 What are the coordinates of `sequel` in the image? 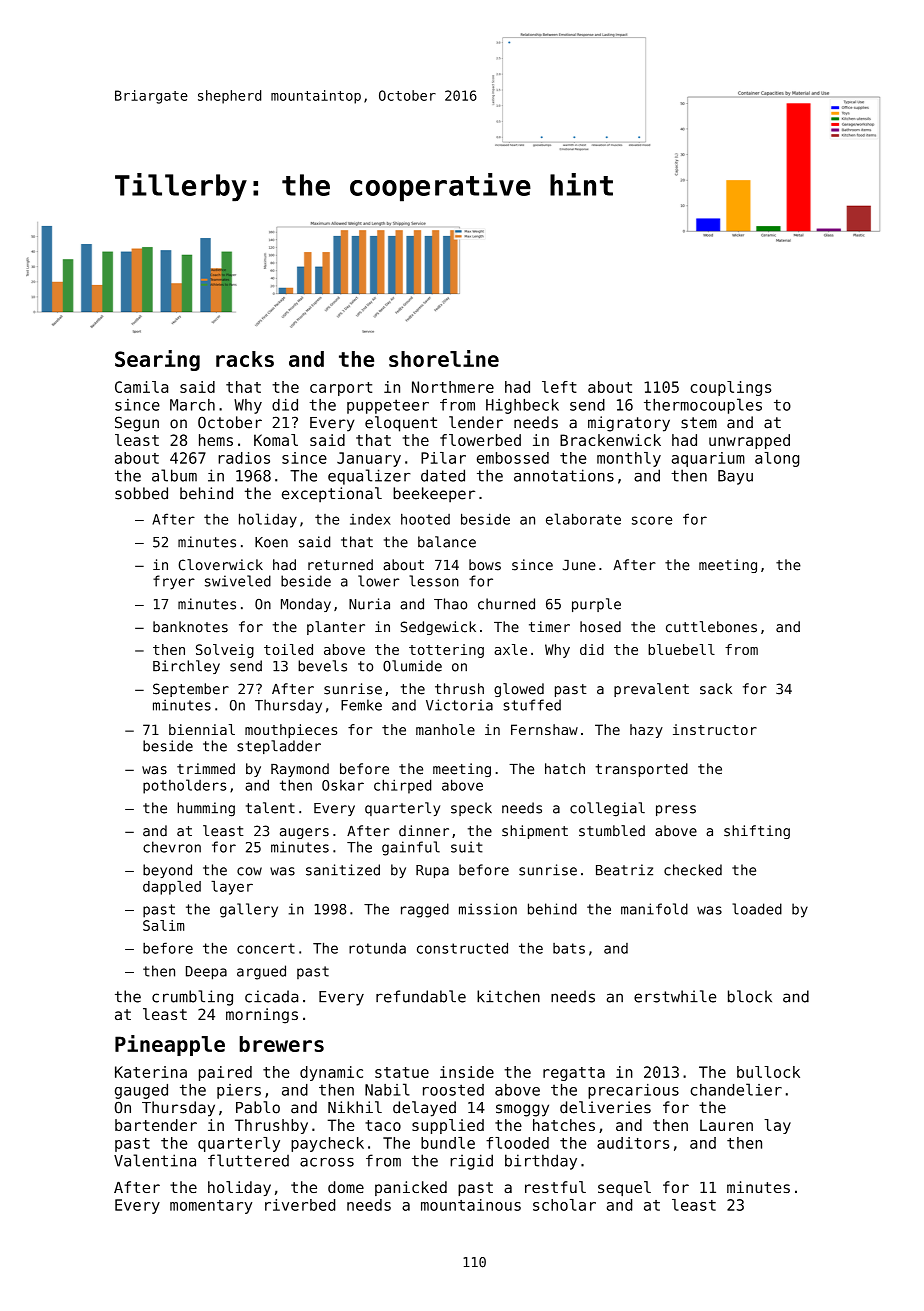 It's located at (624, 1188).
